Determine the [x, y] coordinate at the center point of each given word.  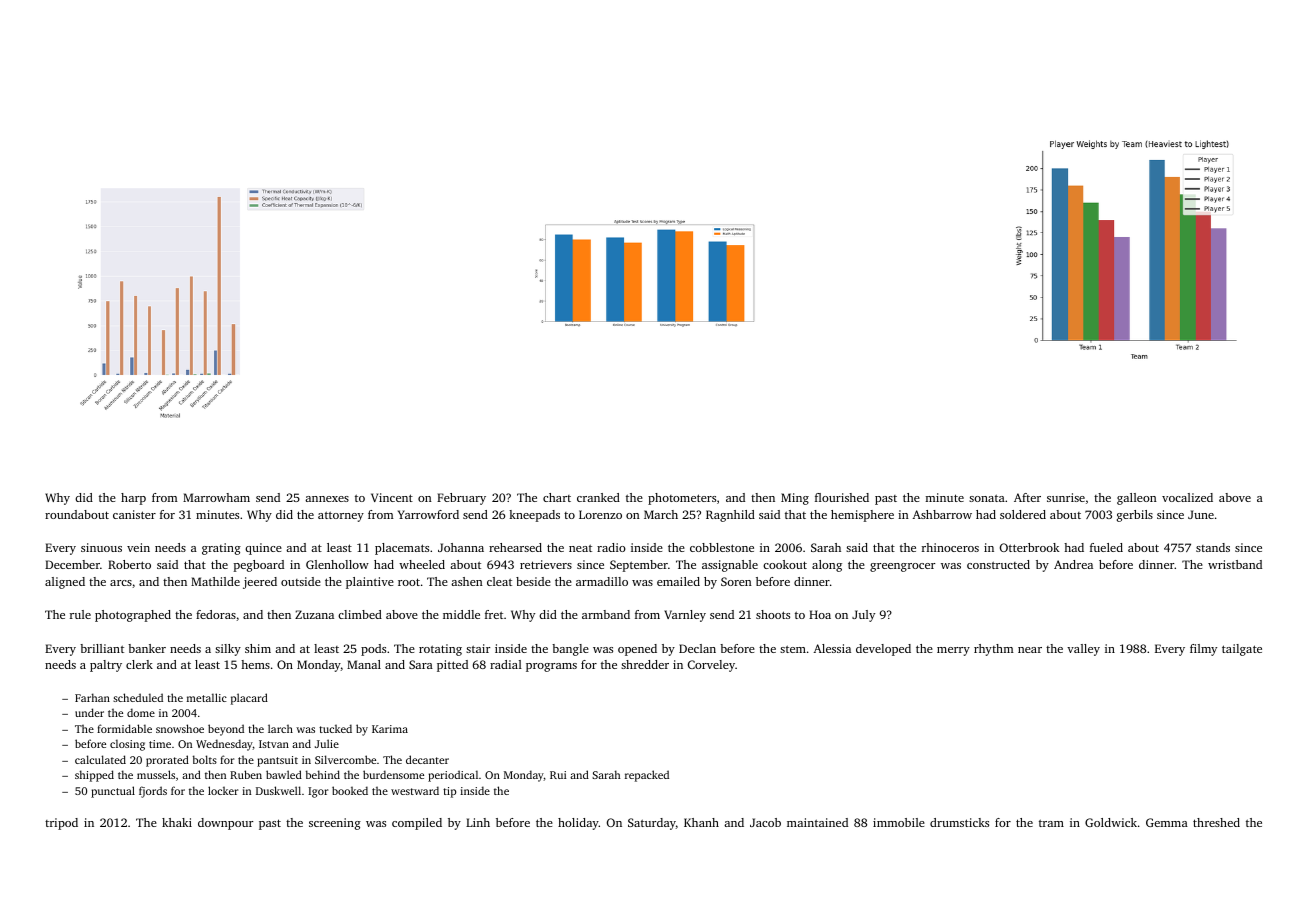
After [1027, 497]
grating [221, 549]
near [1030, 650]
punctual [113, 792]
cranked [598, 497]
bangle [570, 650]
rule [80, 614]
